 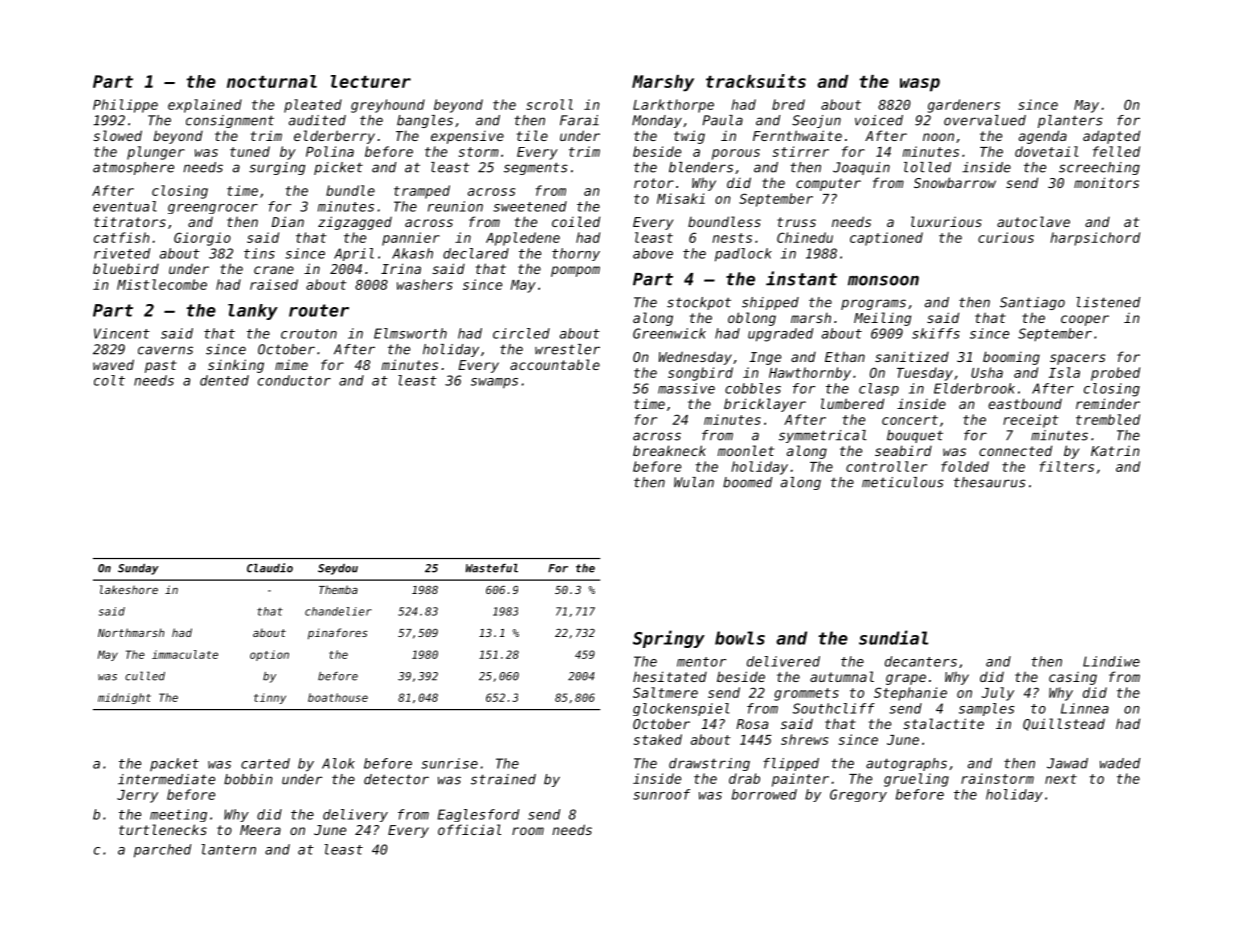 I want to click on conductor, so click(x=294, y=380).
